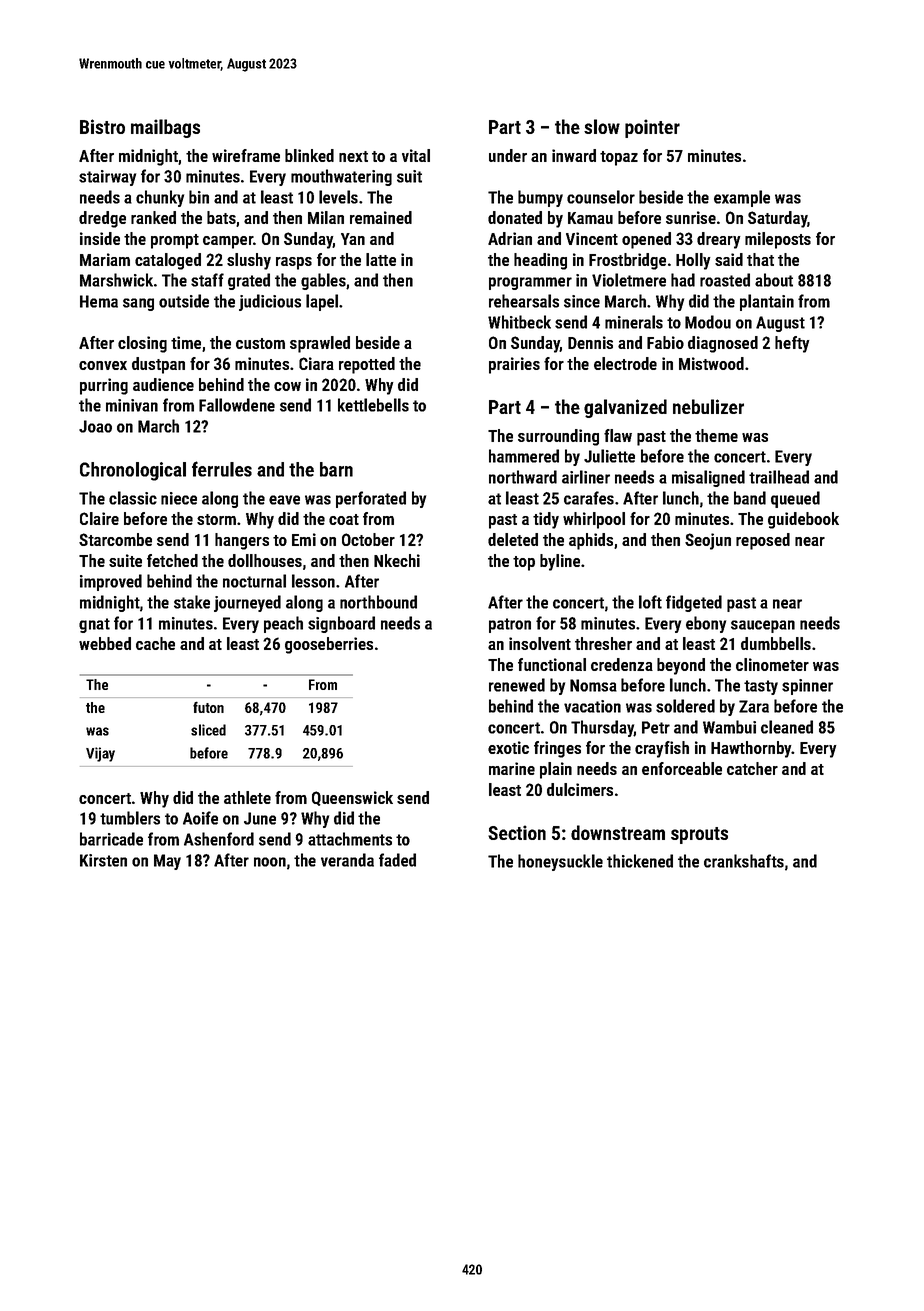 This screenshot has width=924, height=1311. What do you see at coordinates (265, 560) in the screenshot?
I see `dollhouses` at bounding box center [265, 560].
